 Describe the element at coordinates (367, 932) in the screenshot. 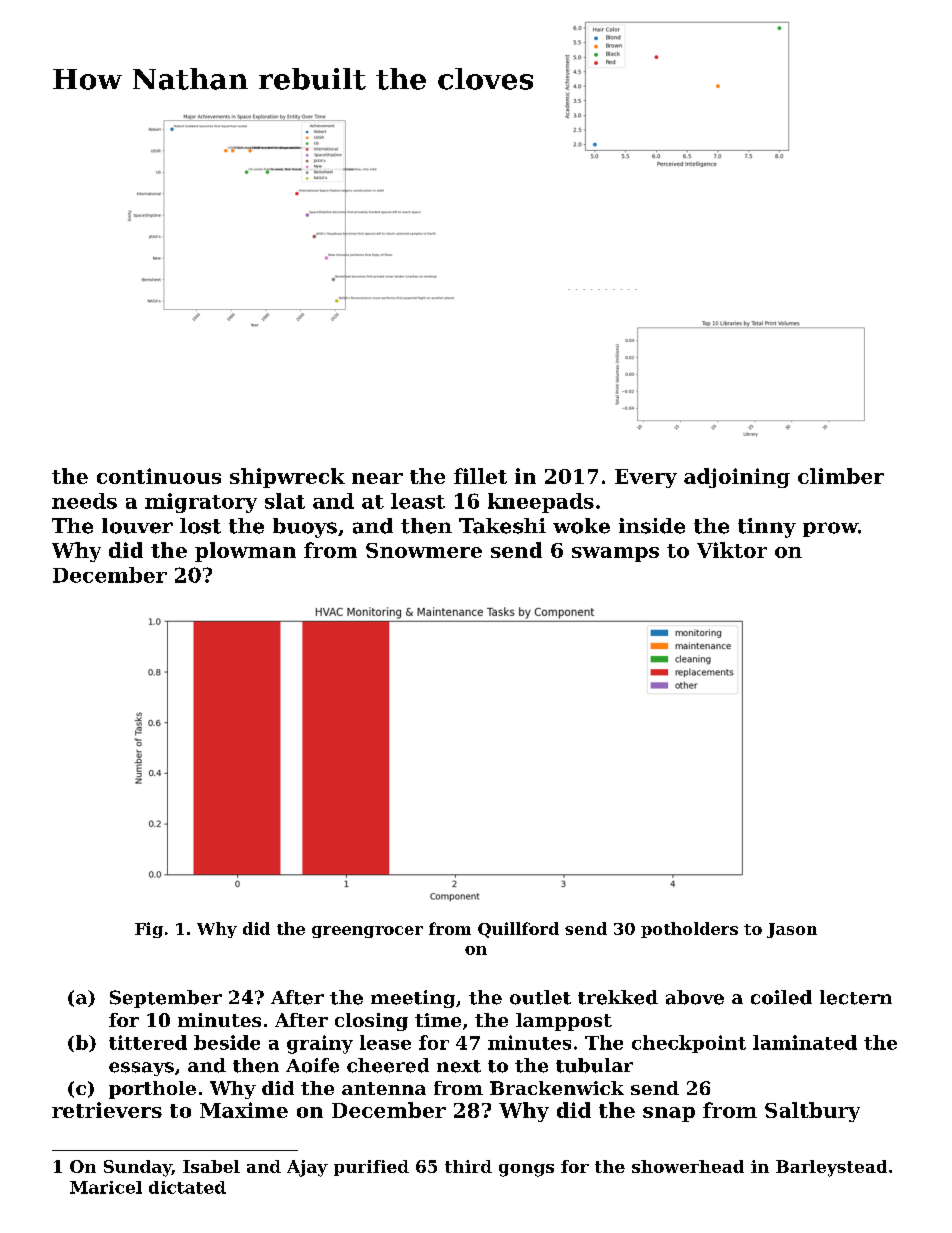

I see `greengrocer` at that location.
